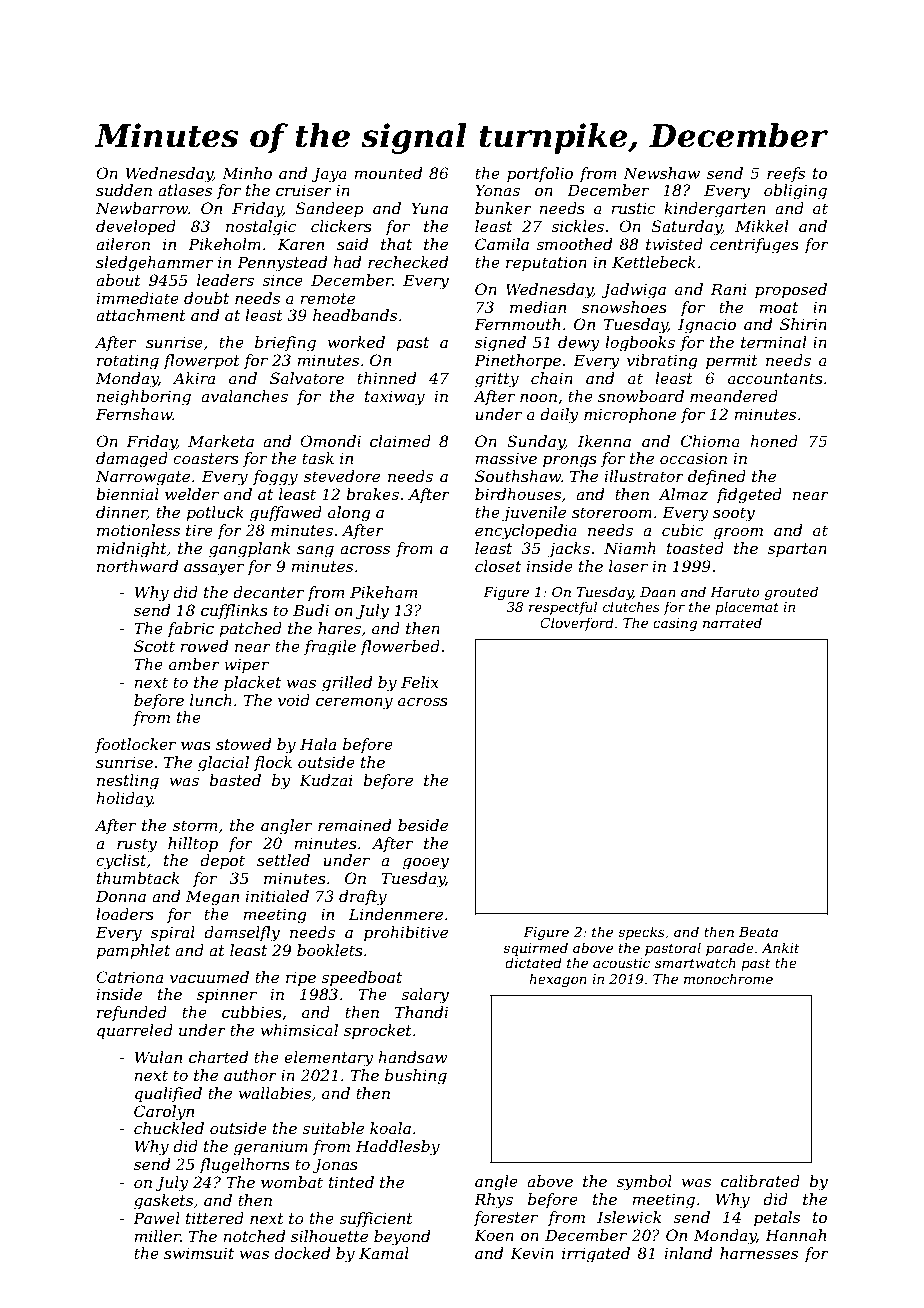 The height and width of the screenshot is (1308, 924). What do you see at coordinates (400, 441) in the screenshot?
I see `claimed` at bounding box center [400, 441].
